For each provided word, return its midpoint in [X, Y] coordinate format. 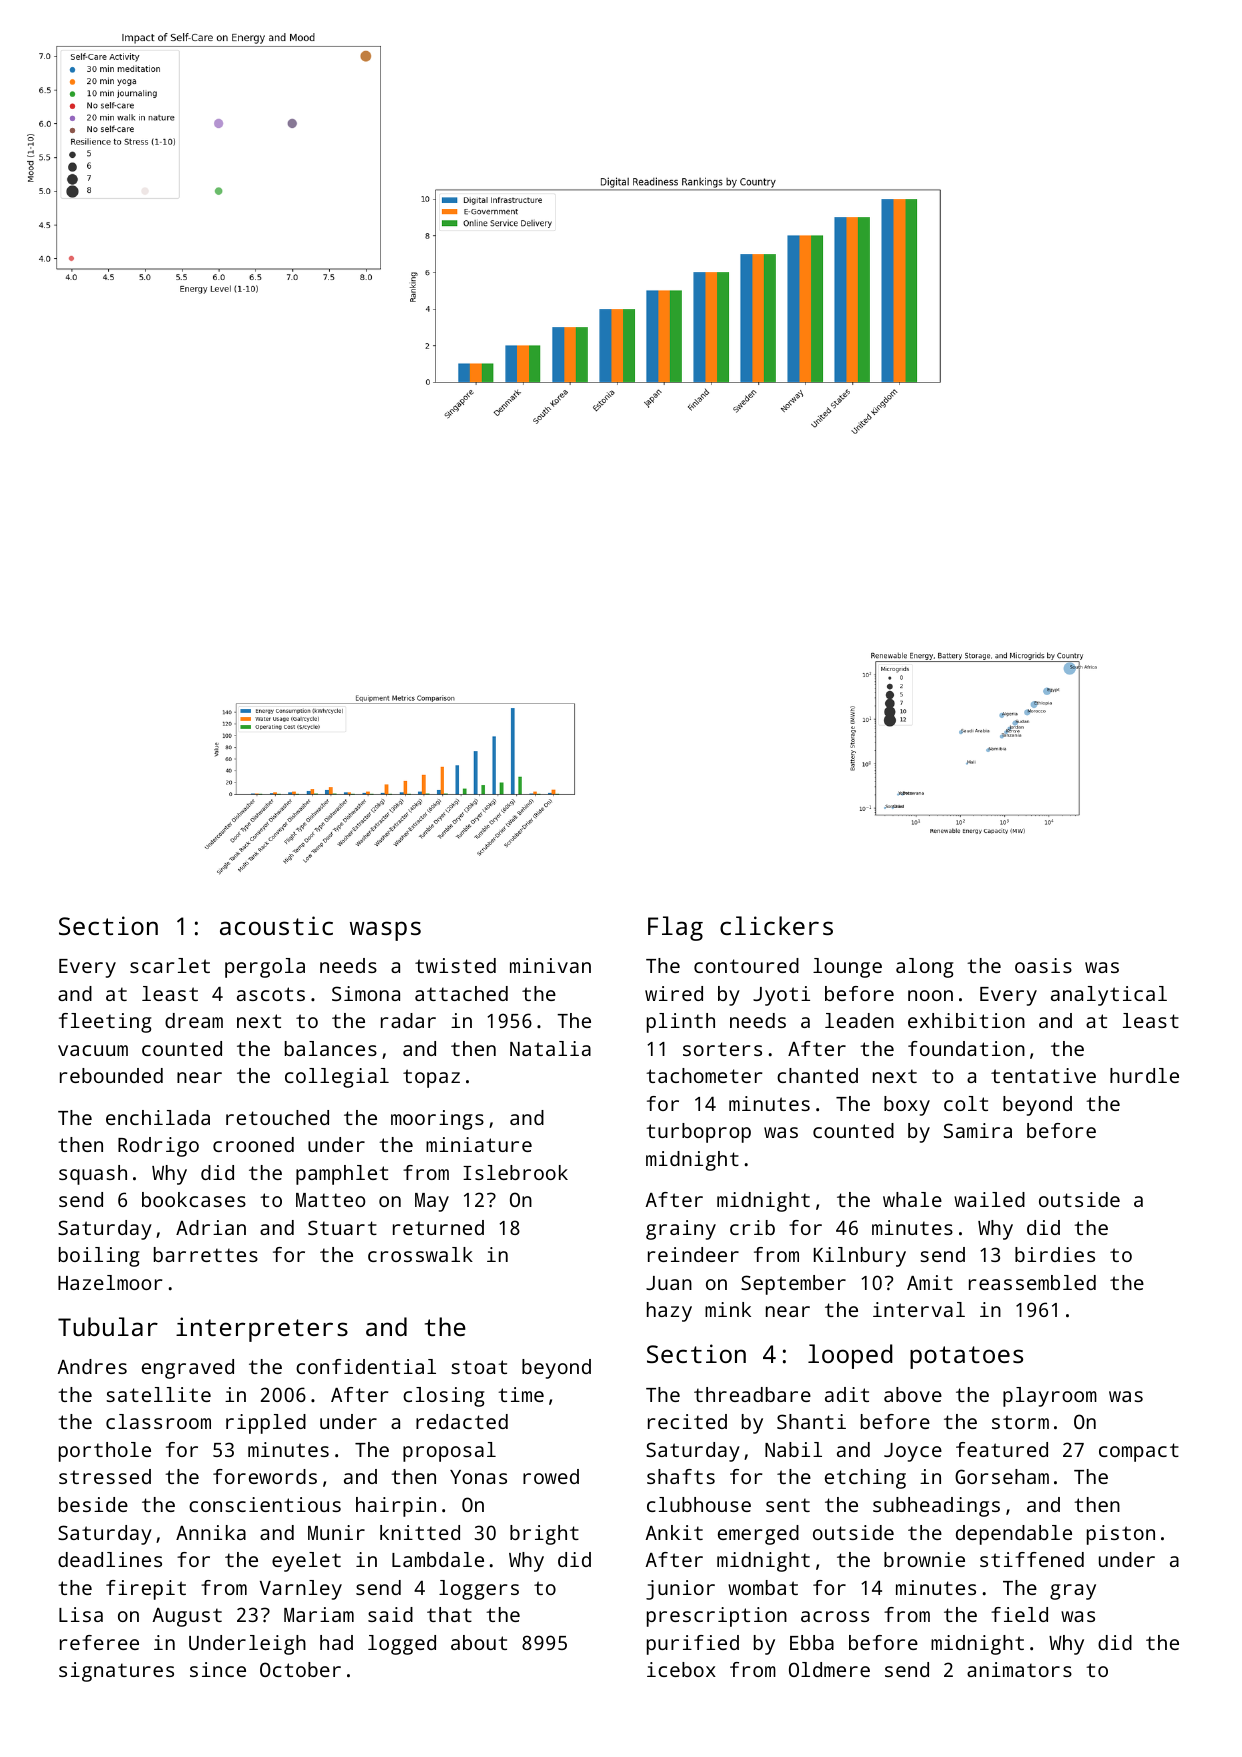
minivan [550, 965]
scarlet [170, 965]
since [218, 1669]
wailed [989, 1199]
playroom [1050, 1397]
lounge [847, 968]
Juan [669, 1283]
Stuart [342, 1227]
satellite [158, 1394]
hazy [669, 1312]
